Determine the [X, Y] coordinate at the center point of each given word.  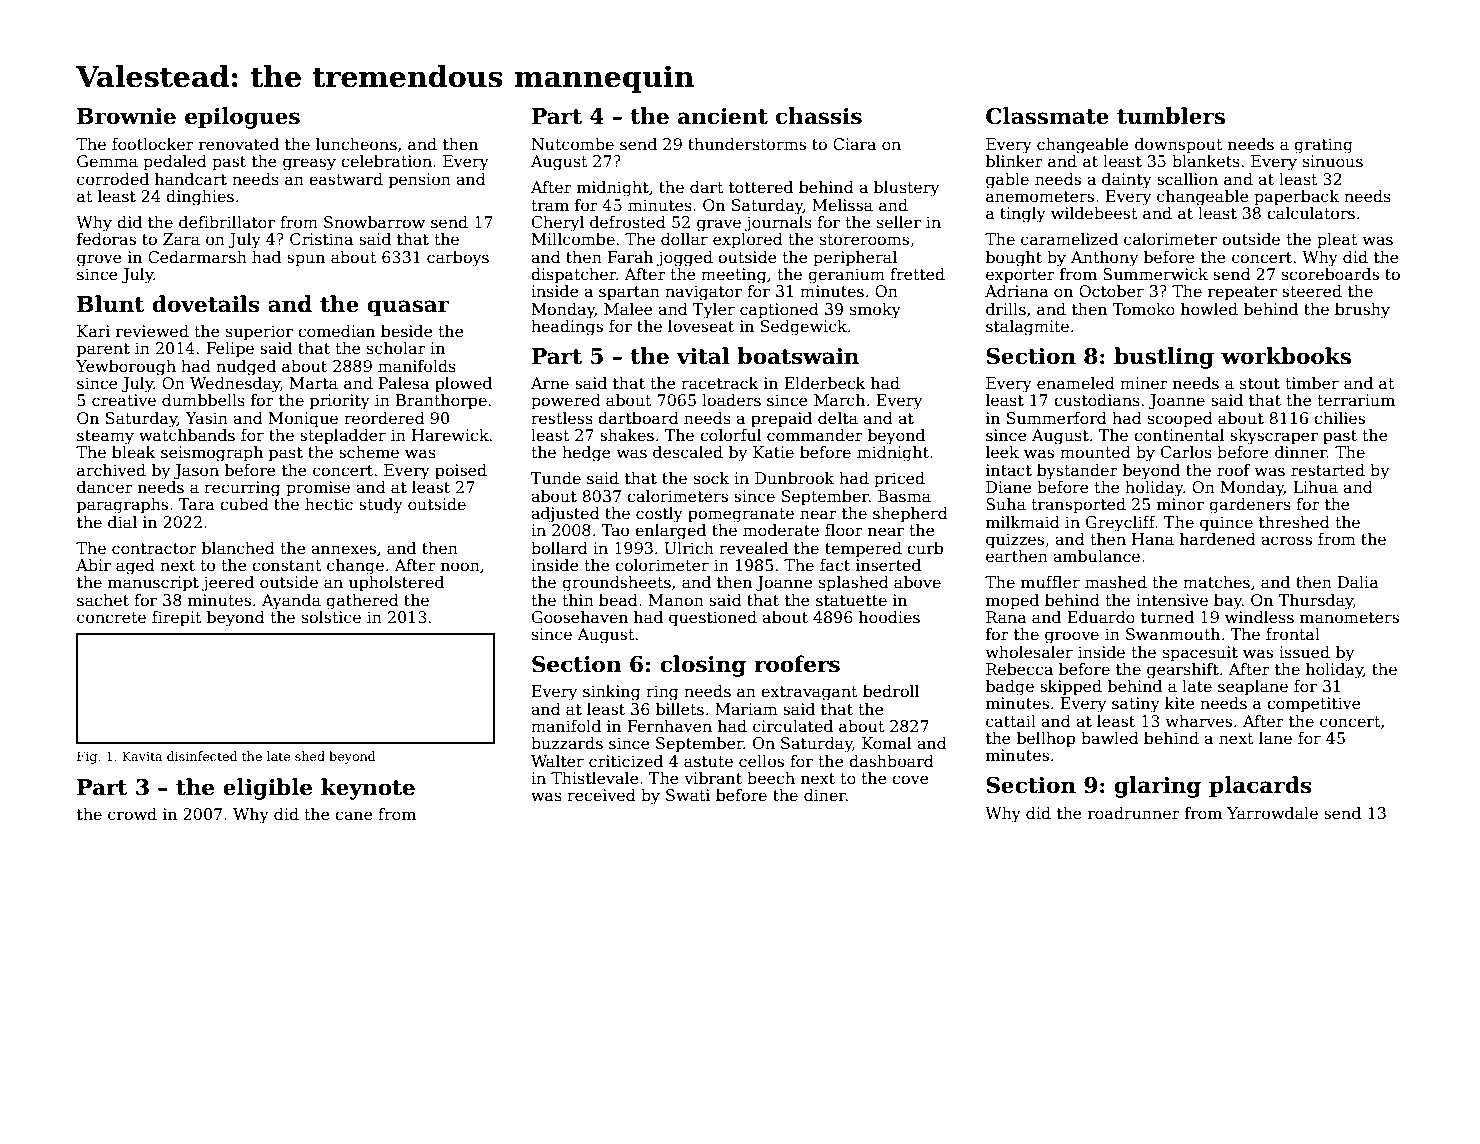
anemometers [1040, 197]
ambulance [1096, 556]
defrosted [628, 222]
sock [711, 478]
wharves [1198, 721]
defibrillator [227, 222]
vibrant [713, 778]
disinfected [202, 756]
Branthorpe [441, 402]
